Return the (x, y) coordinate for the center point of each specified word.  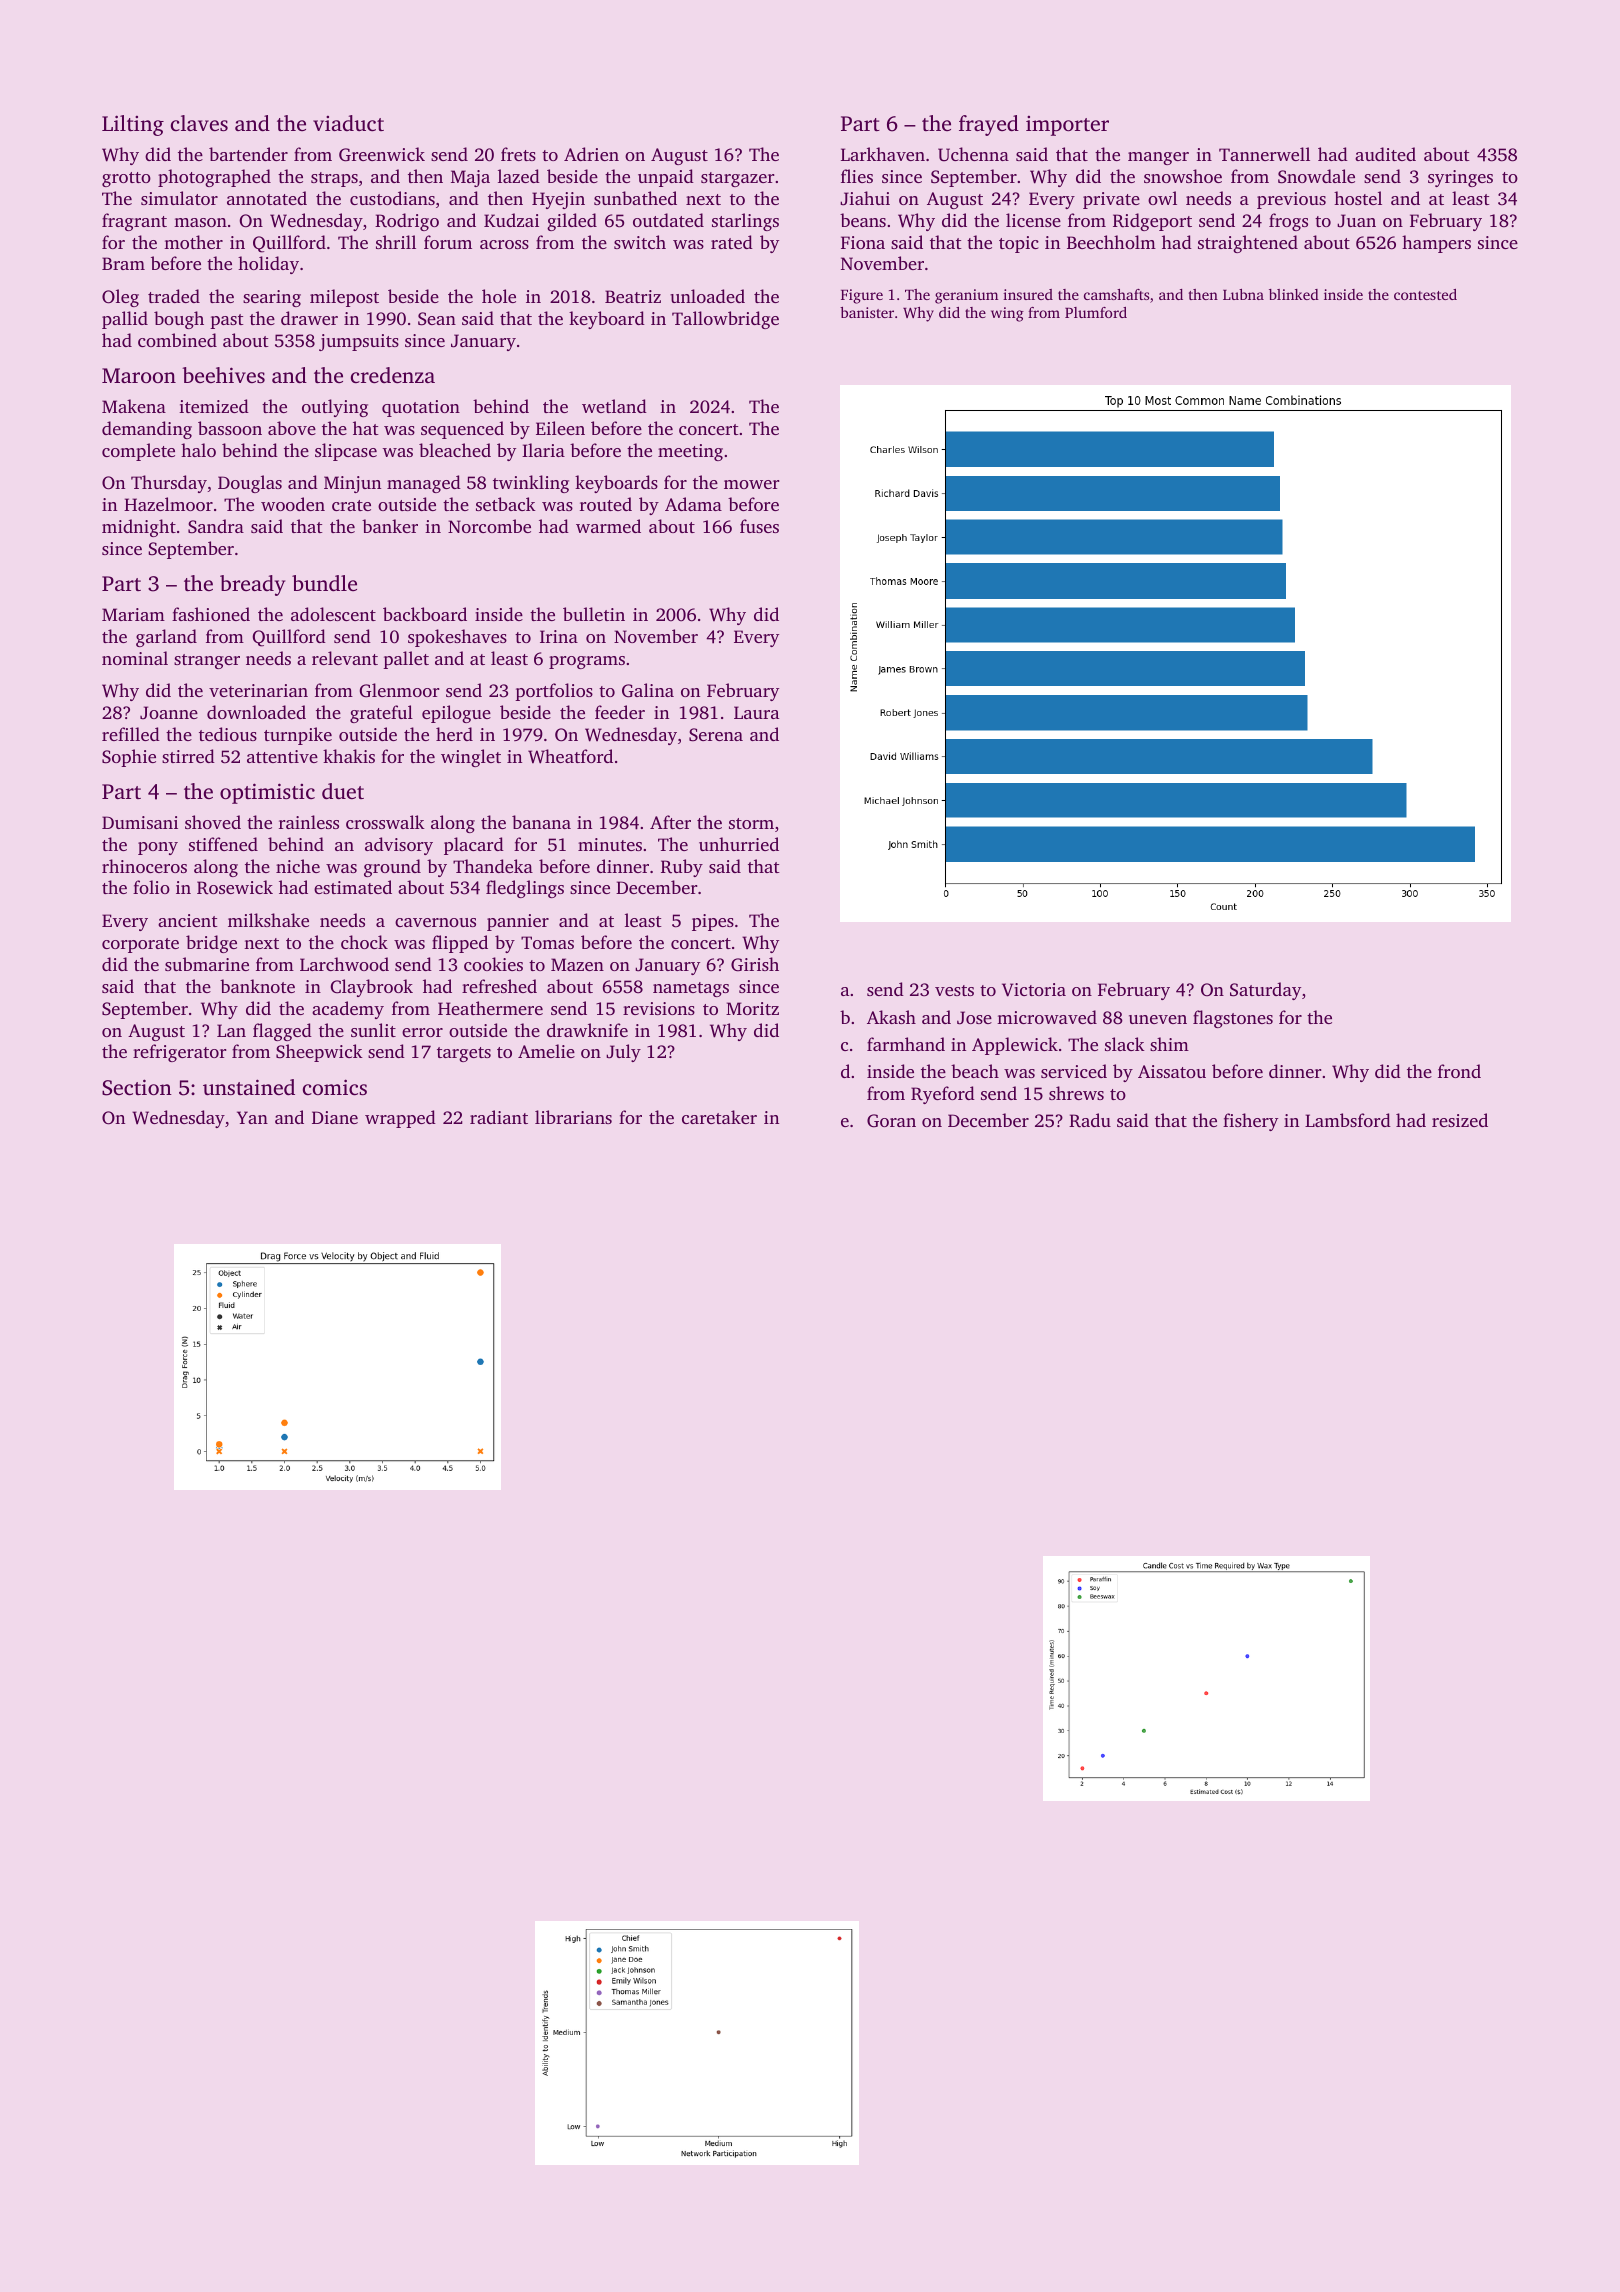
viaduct (348, 123)
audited (1385, 154)
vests (954, 990)
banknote (257, 986)
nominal (135, 658)
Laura (756, 712)
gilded (572, 222)
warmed (608, 526)
